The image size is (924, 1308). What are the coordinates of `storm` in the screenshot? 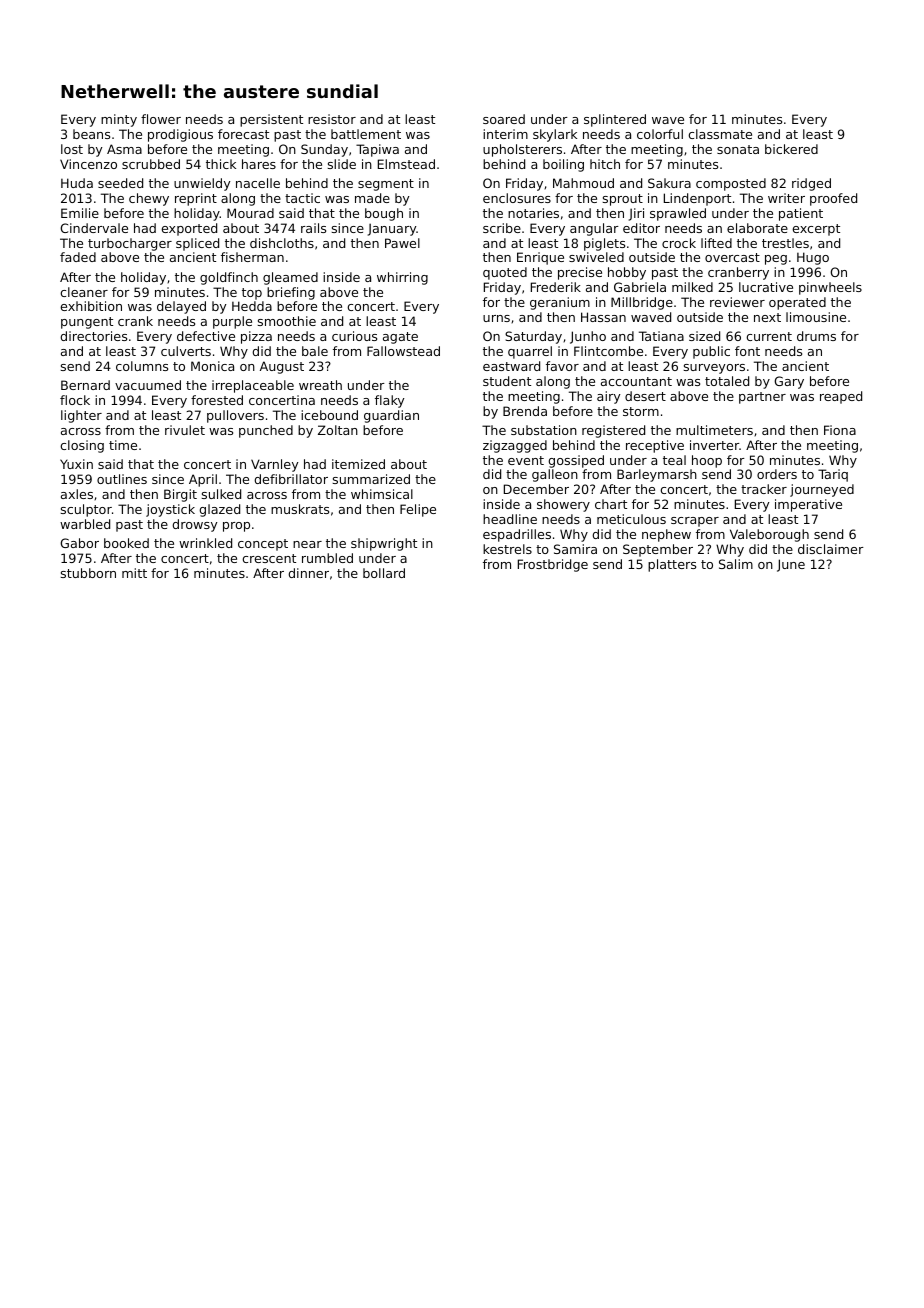 It's located at (641, 411).
